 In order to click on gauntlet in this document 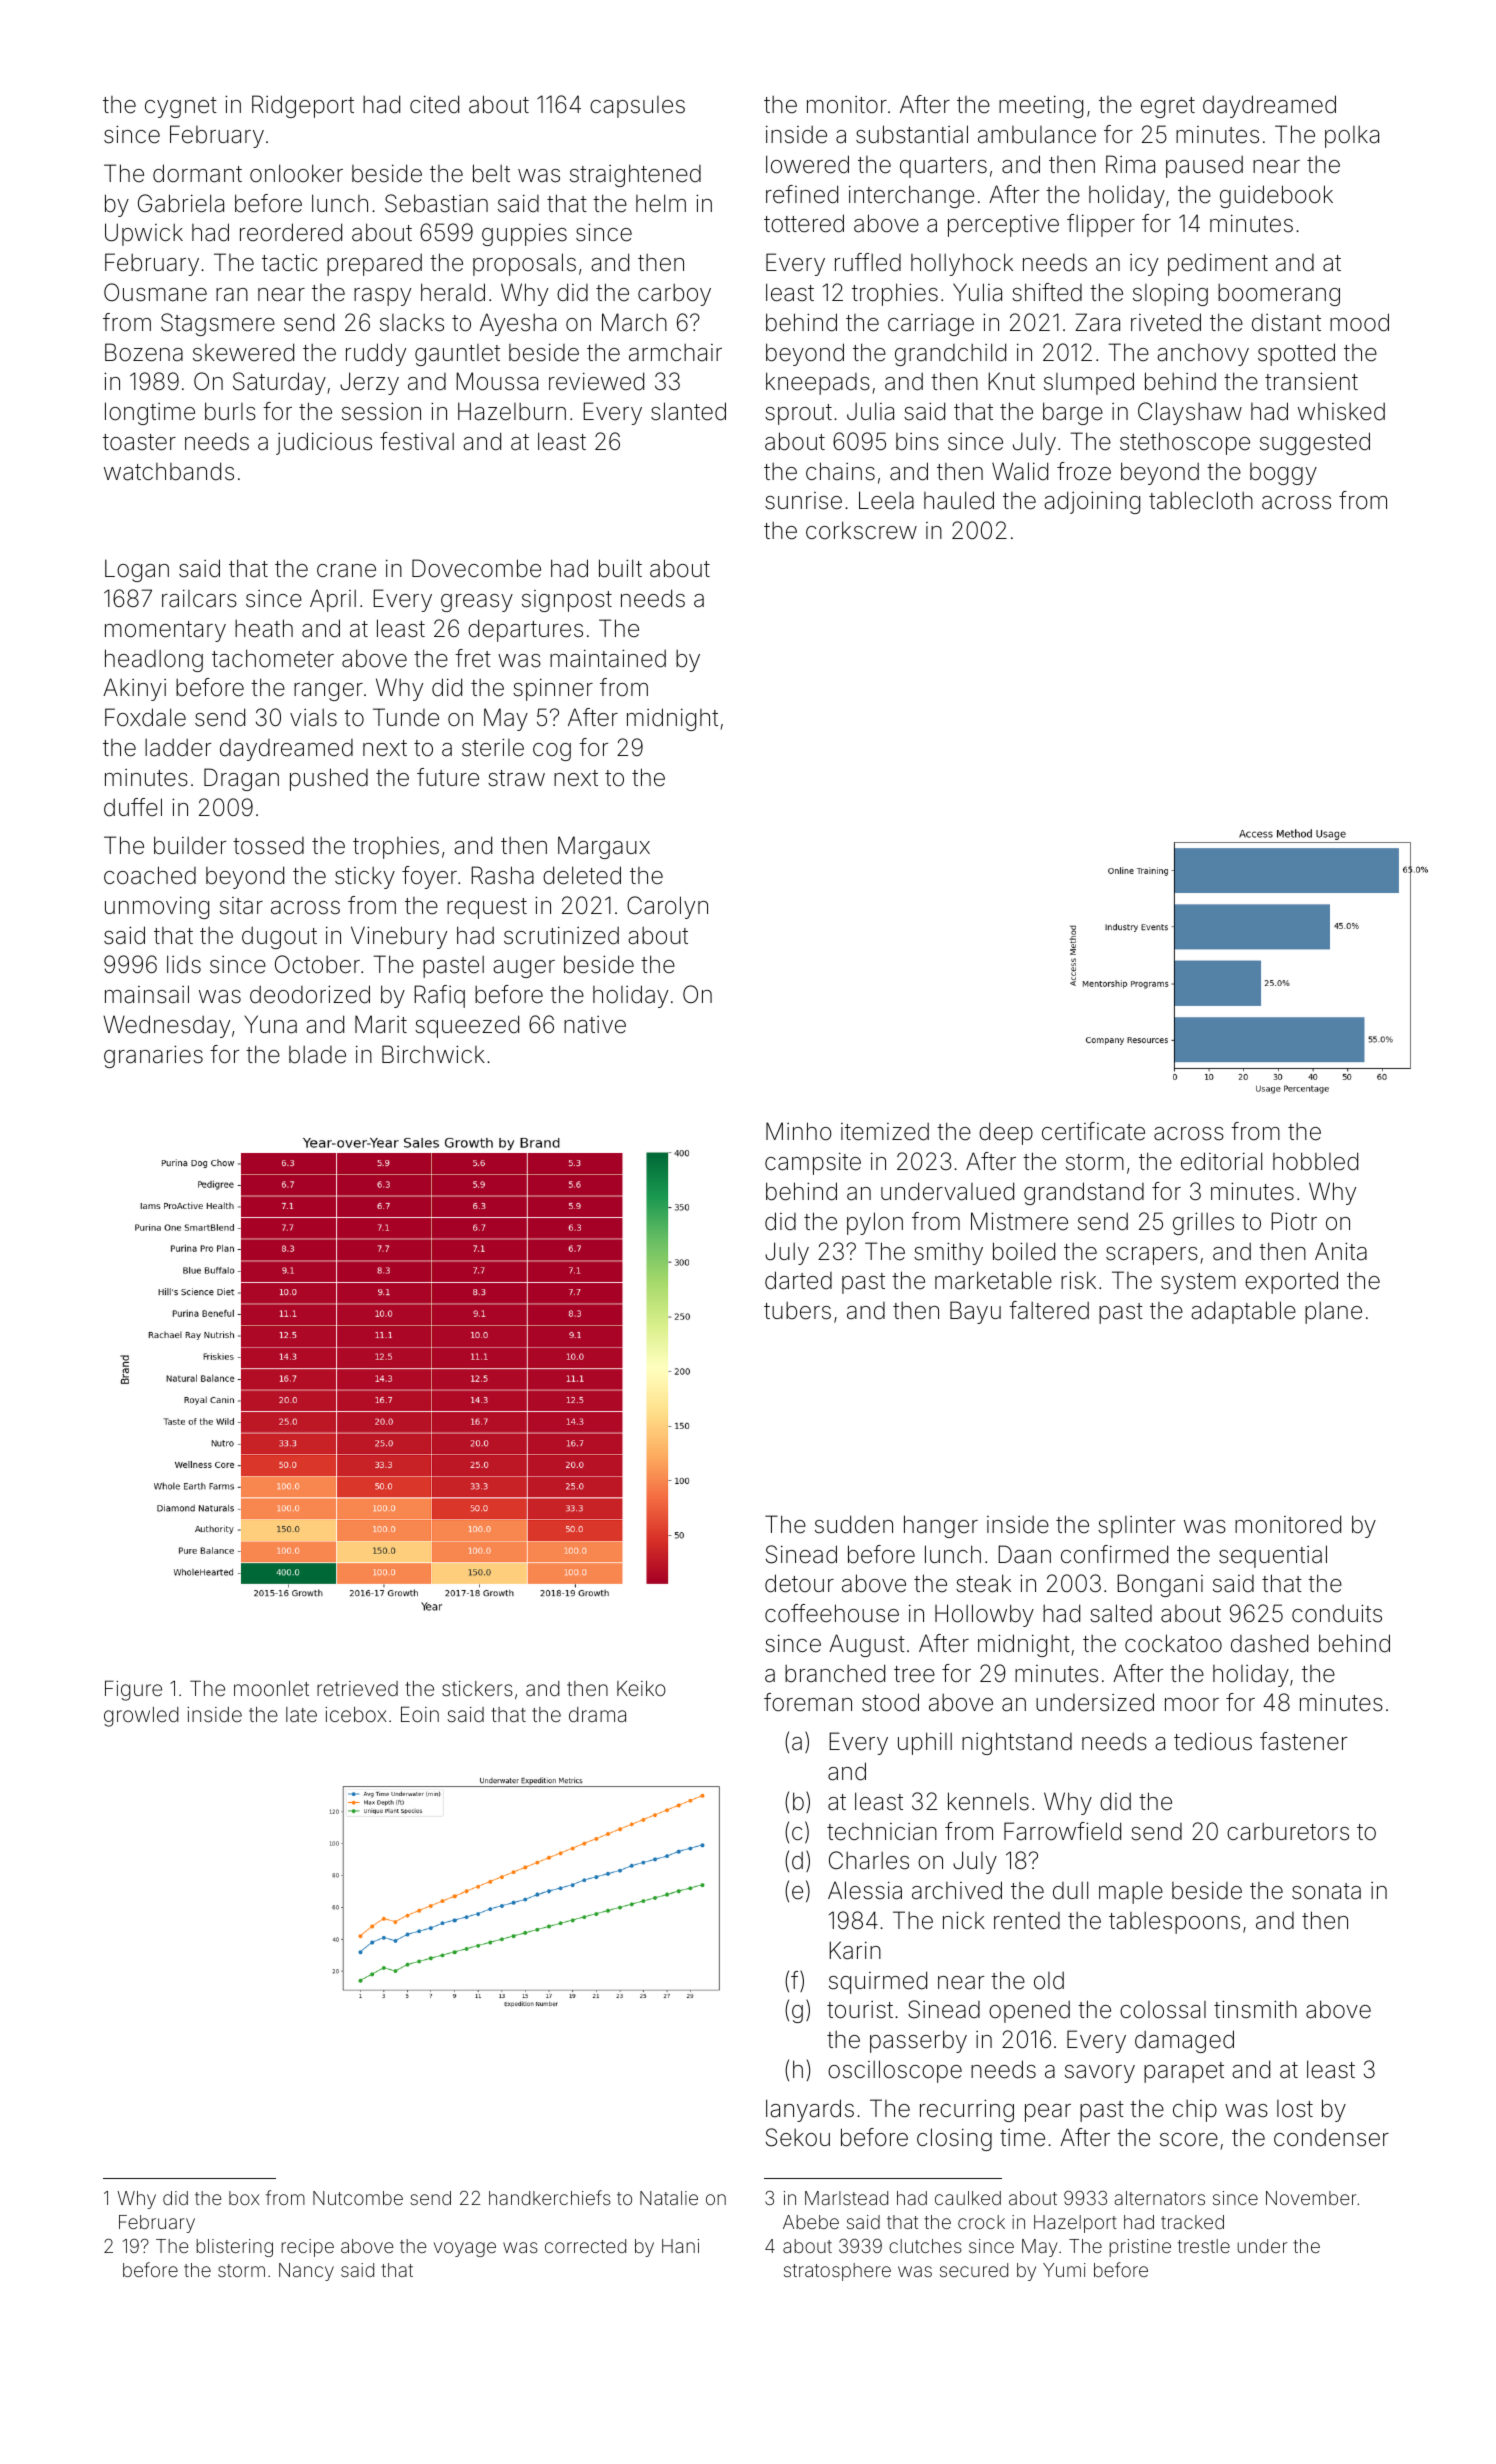, I will do `click(457, 355)`.
